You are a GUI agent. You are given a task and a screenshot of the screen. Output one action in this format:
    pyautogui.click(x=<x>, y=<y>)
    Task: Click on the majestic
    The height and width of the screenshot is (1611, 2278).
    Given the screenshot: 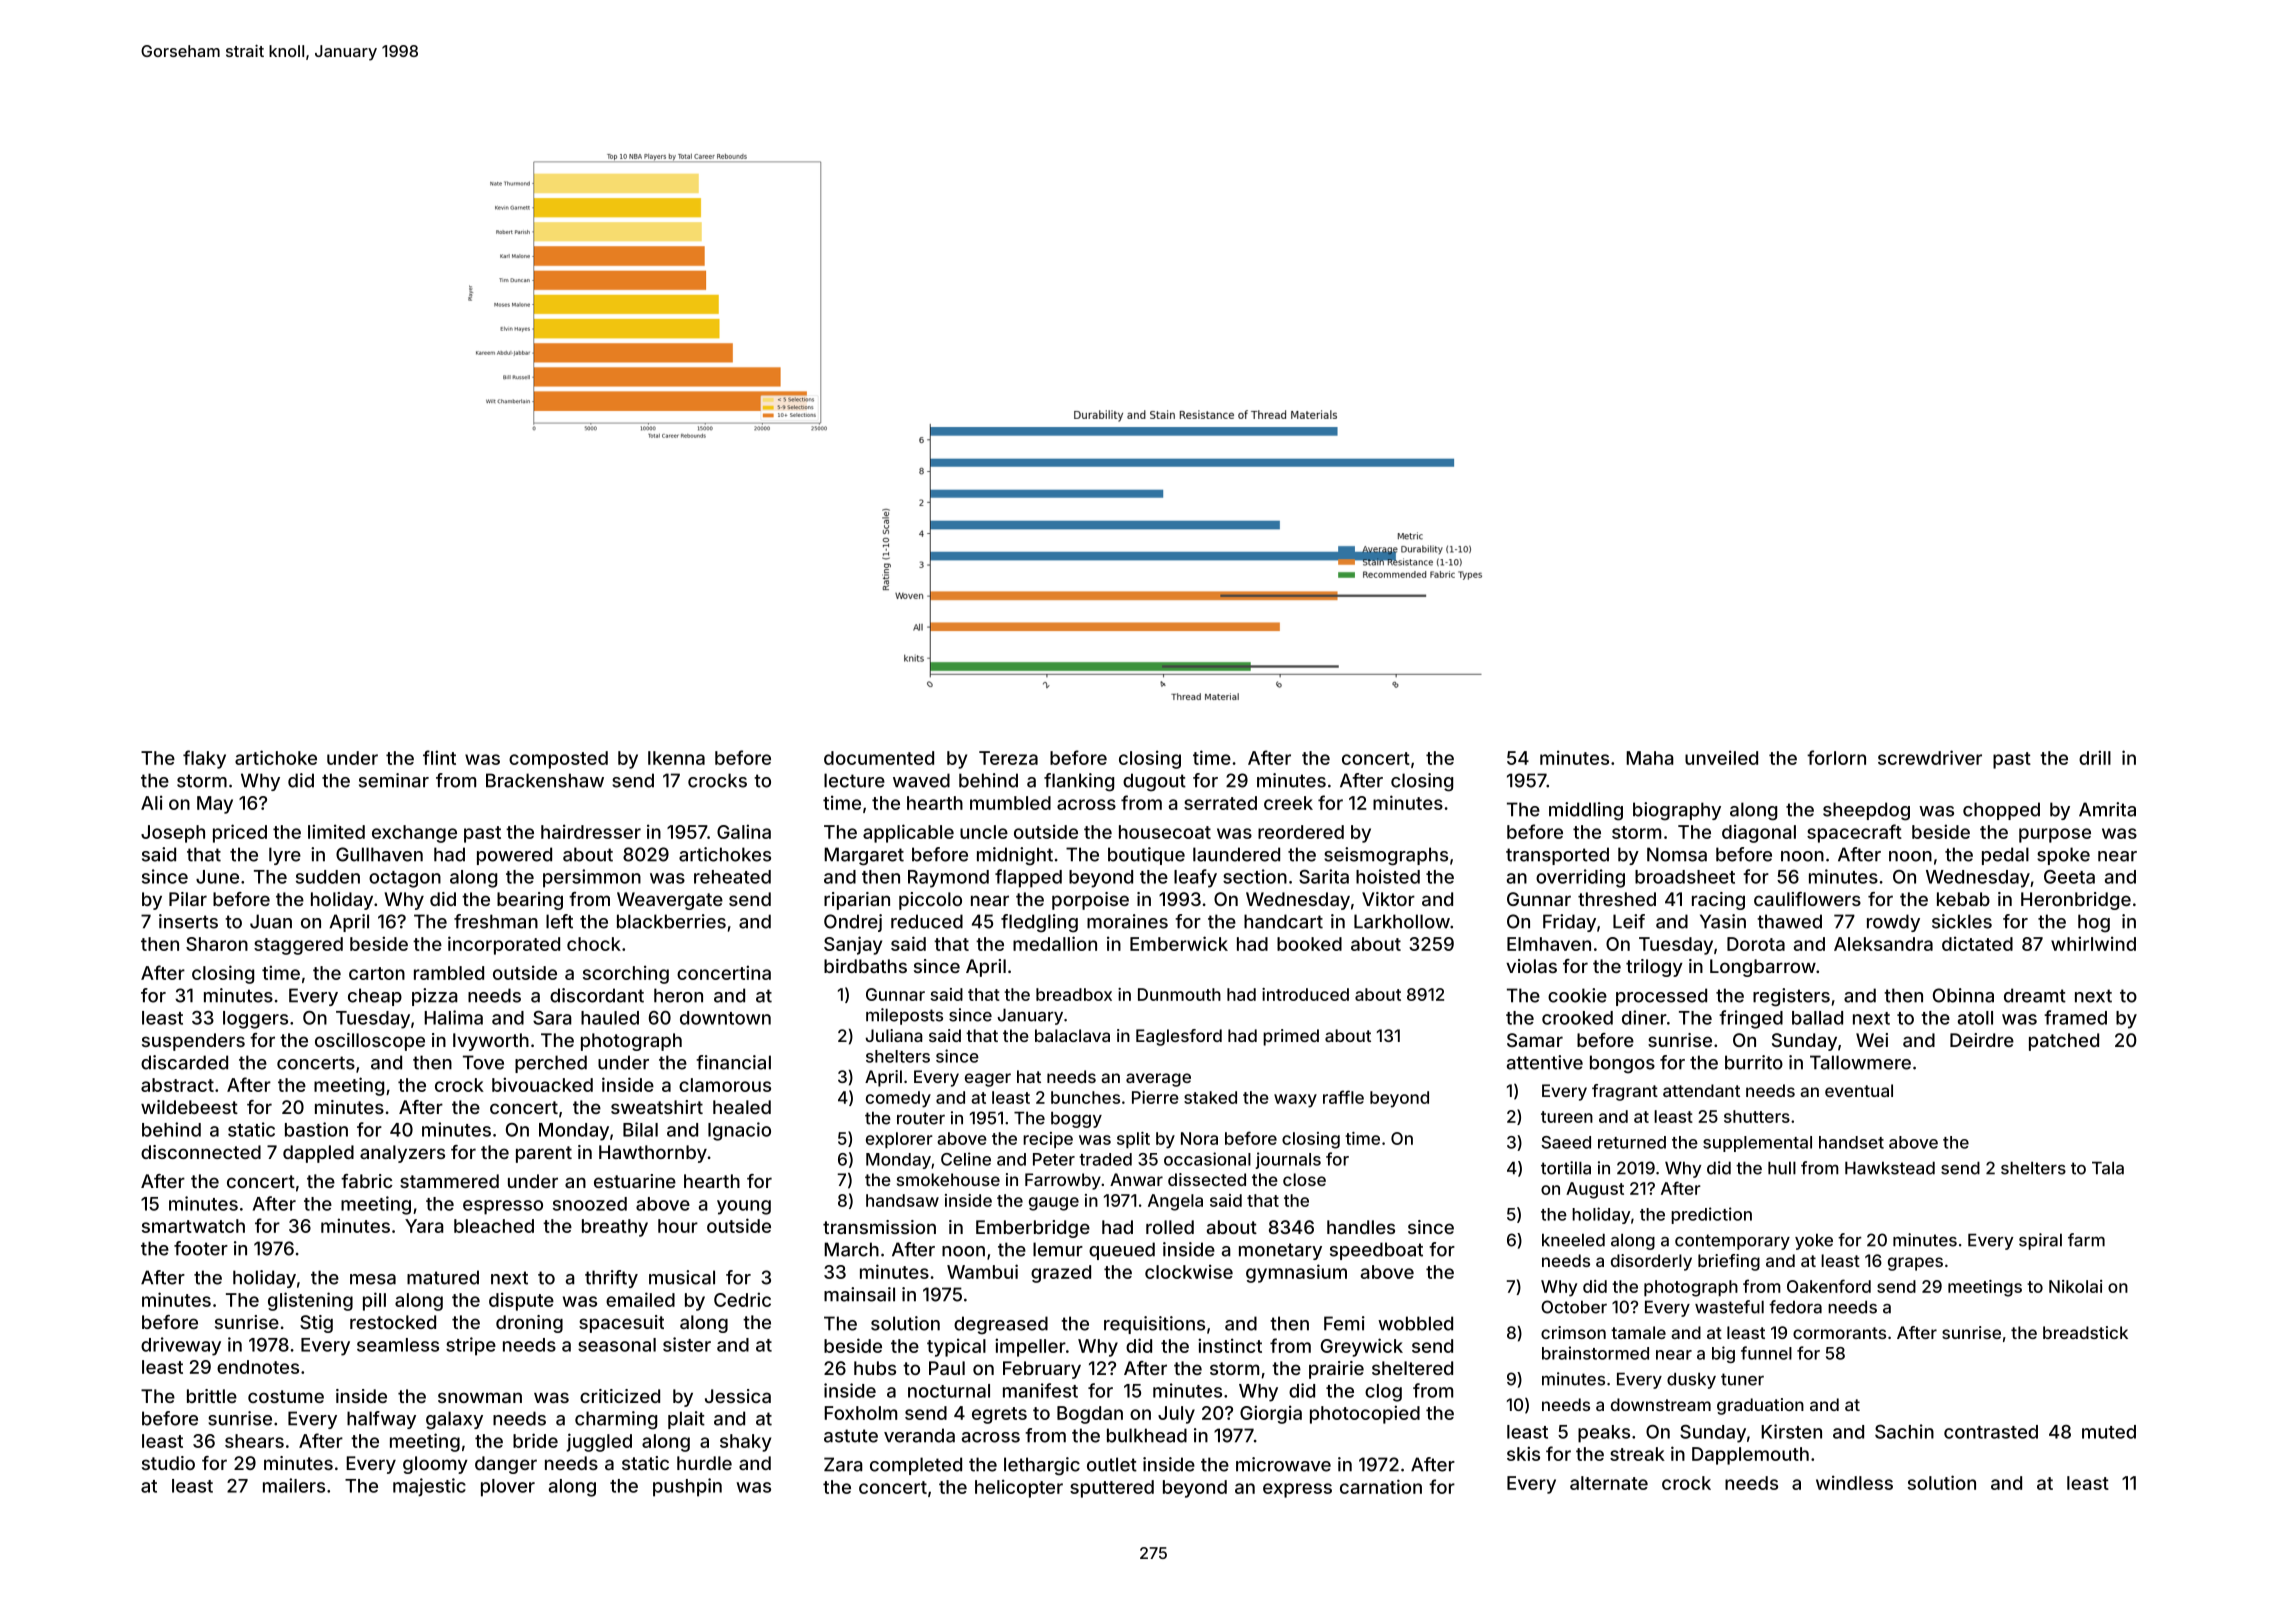 What is the action you would take?
    pyautogui.click(x=429, y=1487)
